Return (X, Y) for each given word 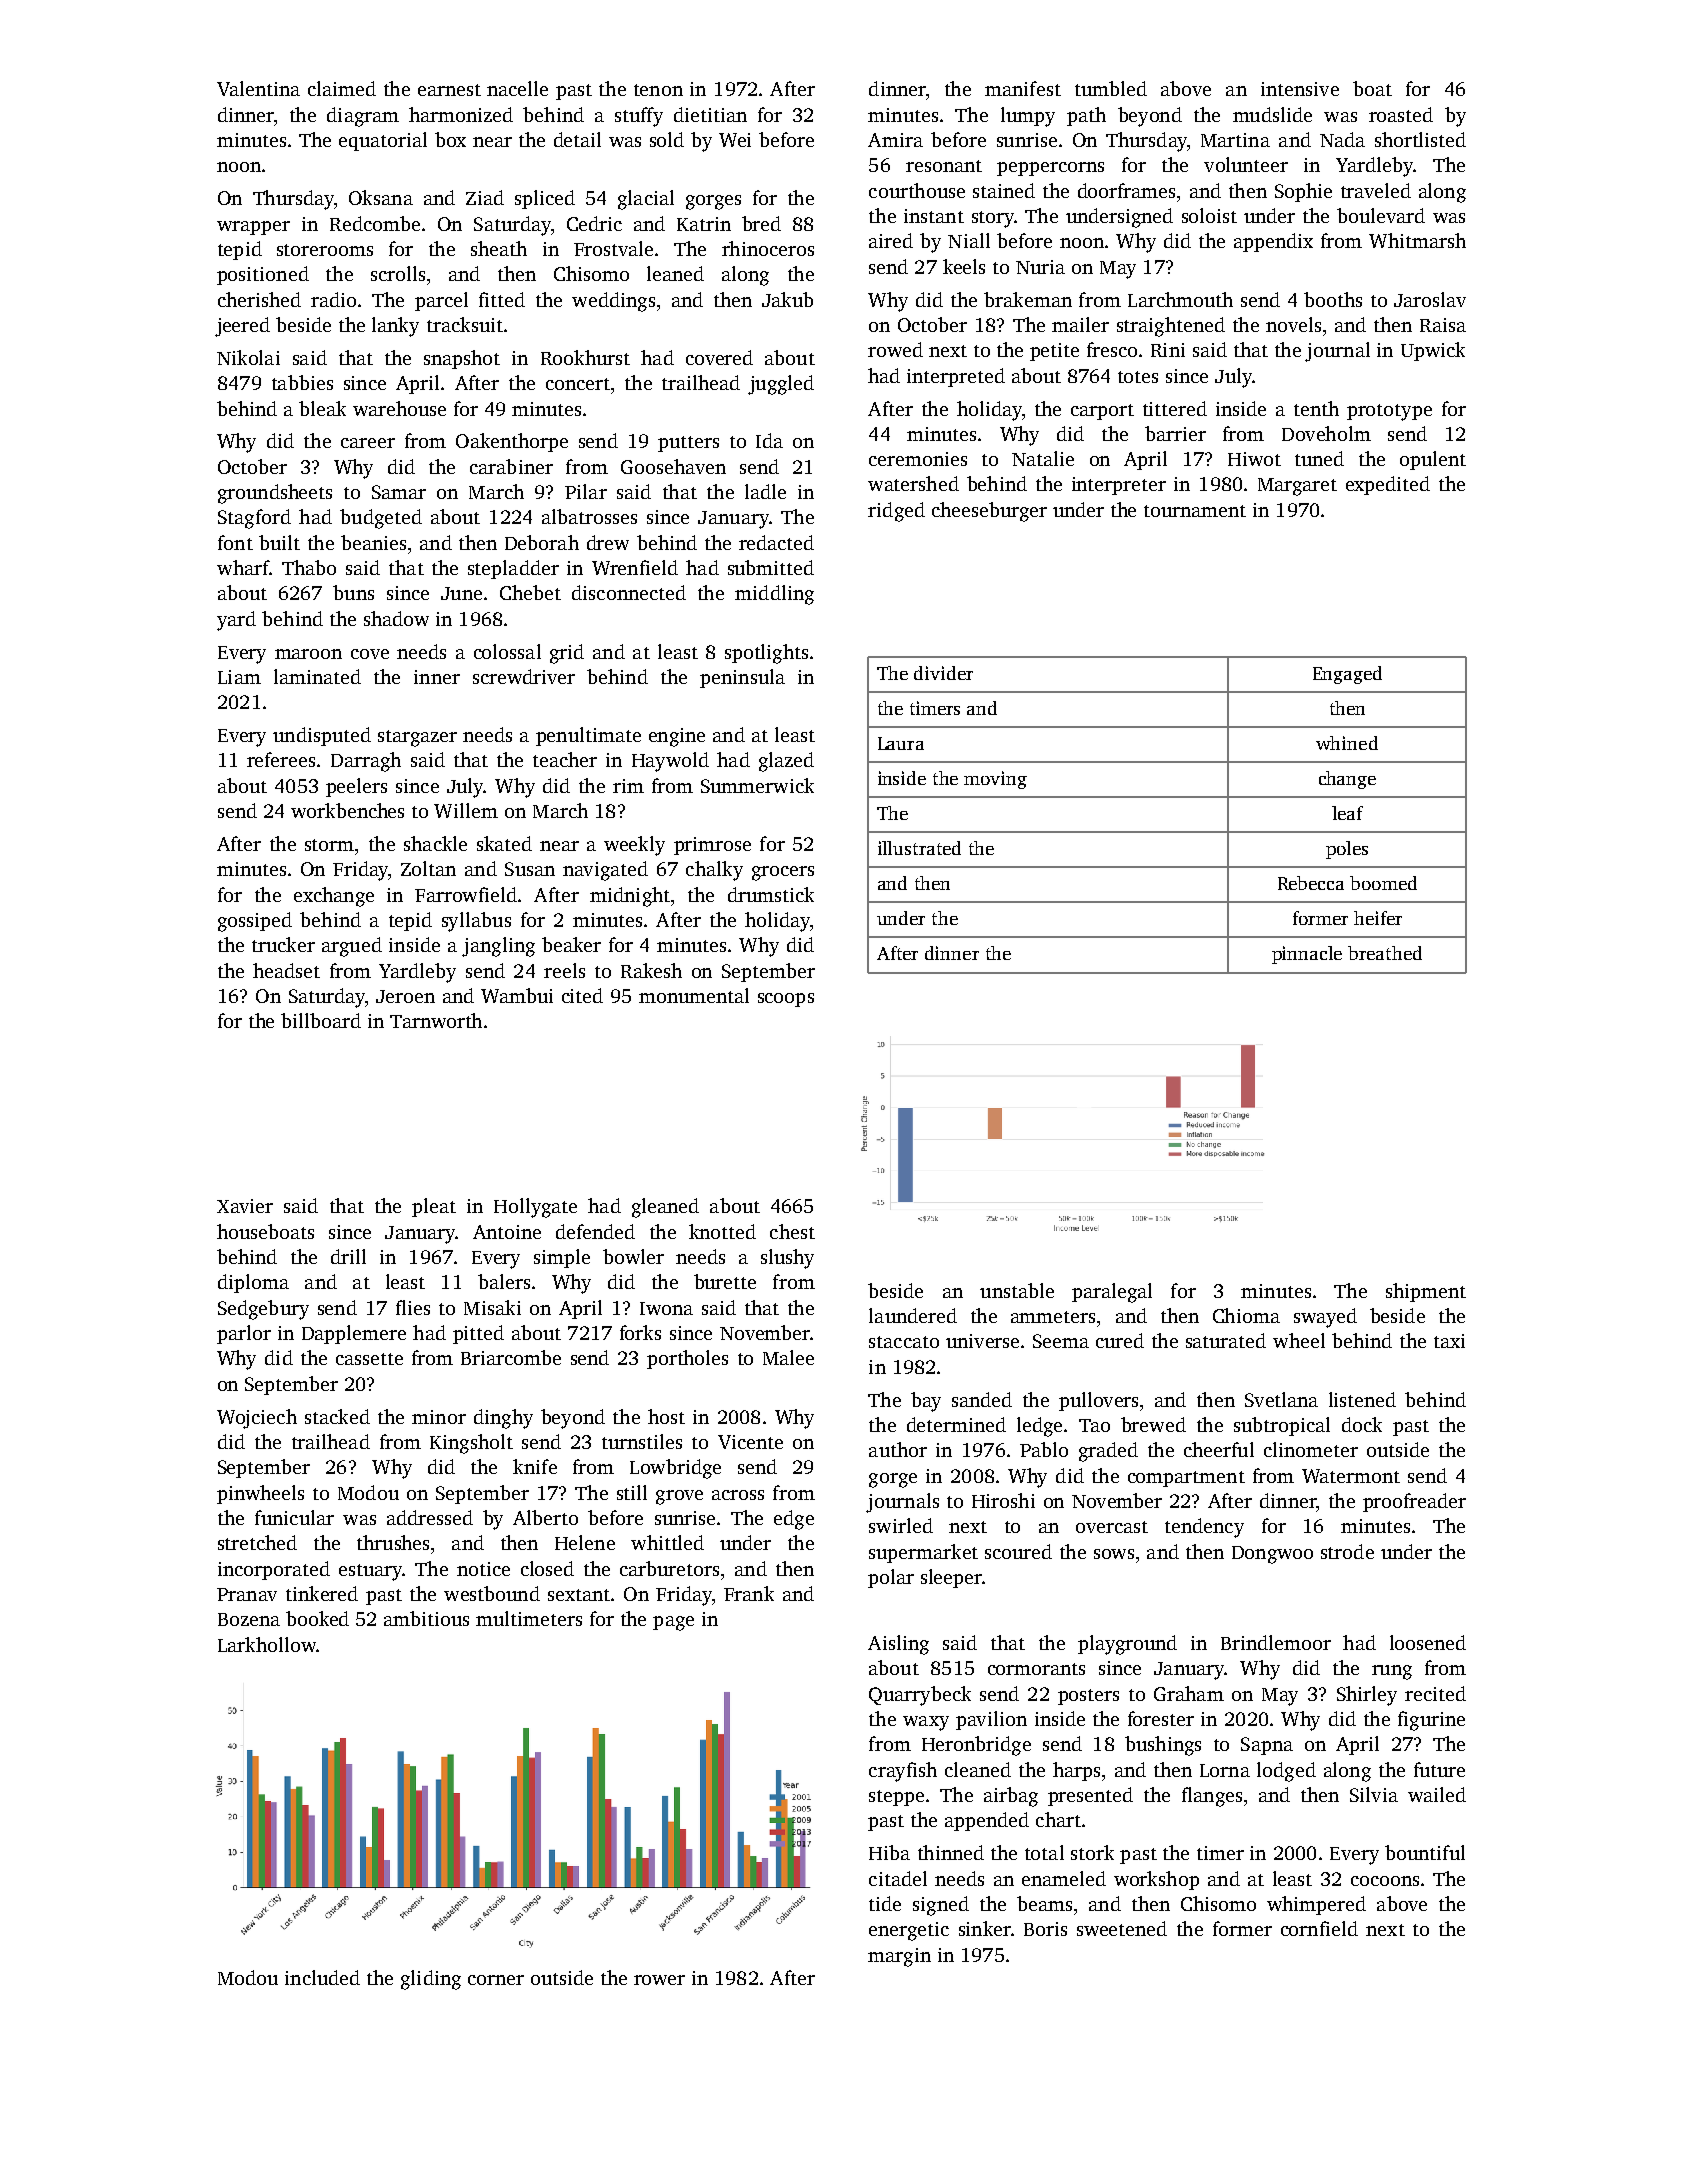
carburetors (669, 1568)
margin (899, 1957)
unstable (1017, 1290)
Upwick (1433, 351)
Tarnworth (436, 1020)
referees (281, 759)
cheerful (1219, 1449)
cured (1120, 1340)
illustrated (919, 848)
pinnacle (1307, 955)
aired (891, 240)
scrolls (398, 273)
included (322, 1977)
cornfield (1319, 1928)
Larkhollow (267, 1644)
